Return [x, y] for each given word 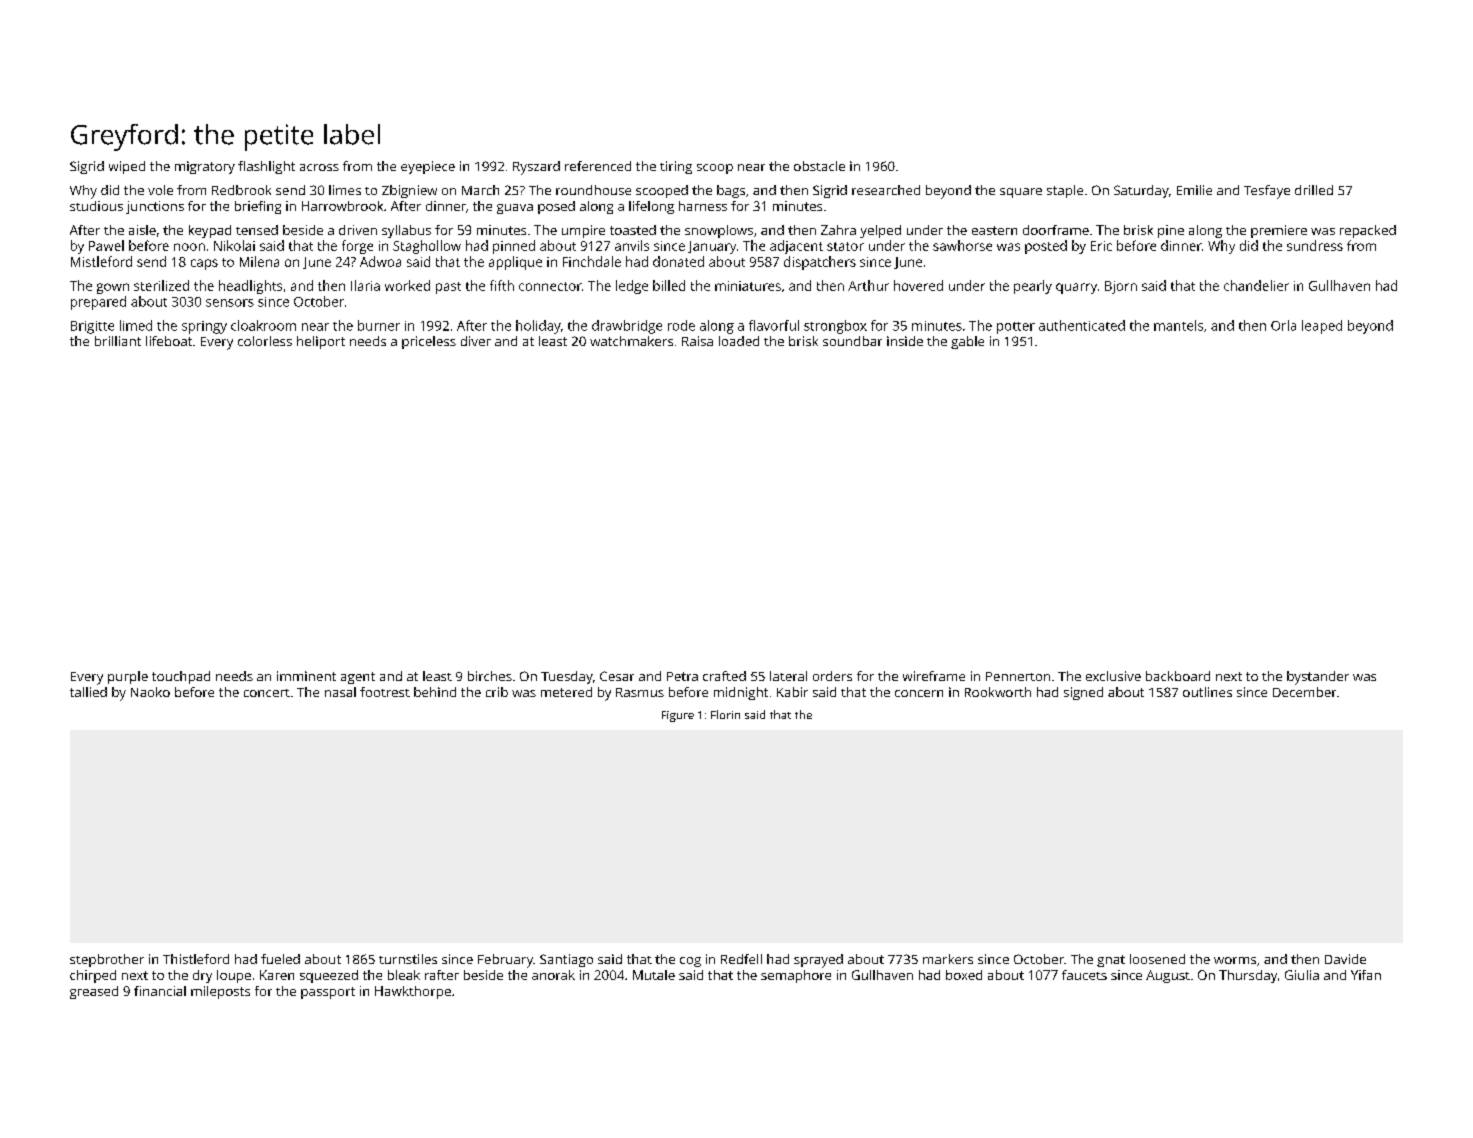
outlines [1207, 692]
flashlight [266, 167]
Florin [725, 714]
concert [267, 693]
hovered [918, 285]
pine [1171, 231]
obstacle [819, 166]
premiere [1279, 231]
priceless [429, 342]
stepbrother [107, 960]
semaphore [796, 976]
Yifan [1366, 975]
